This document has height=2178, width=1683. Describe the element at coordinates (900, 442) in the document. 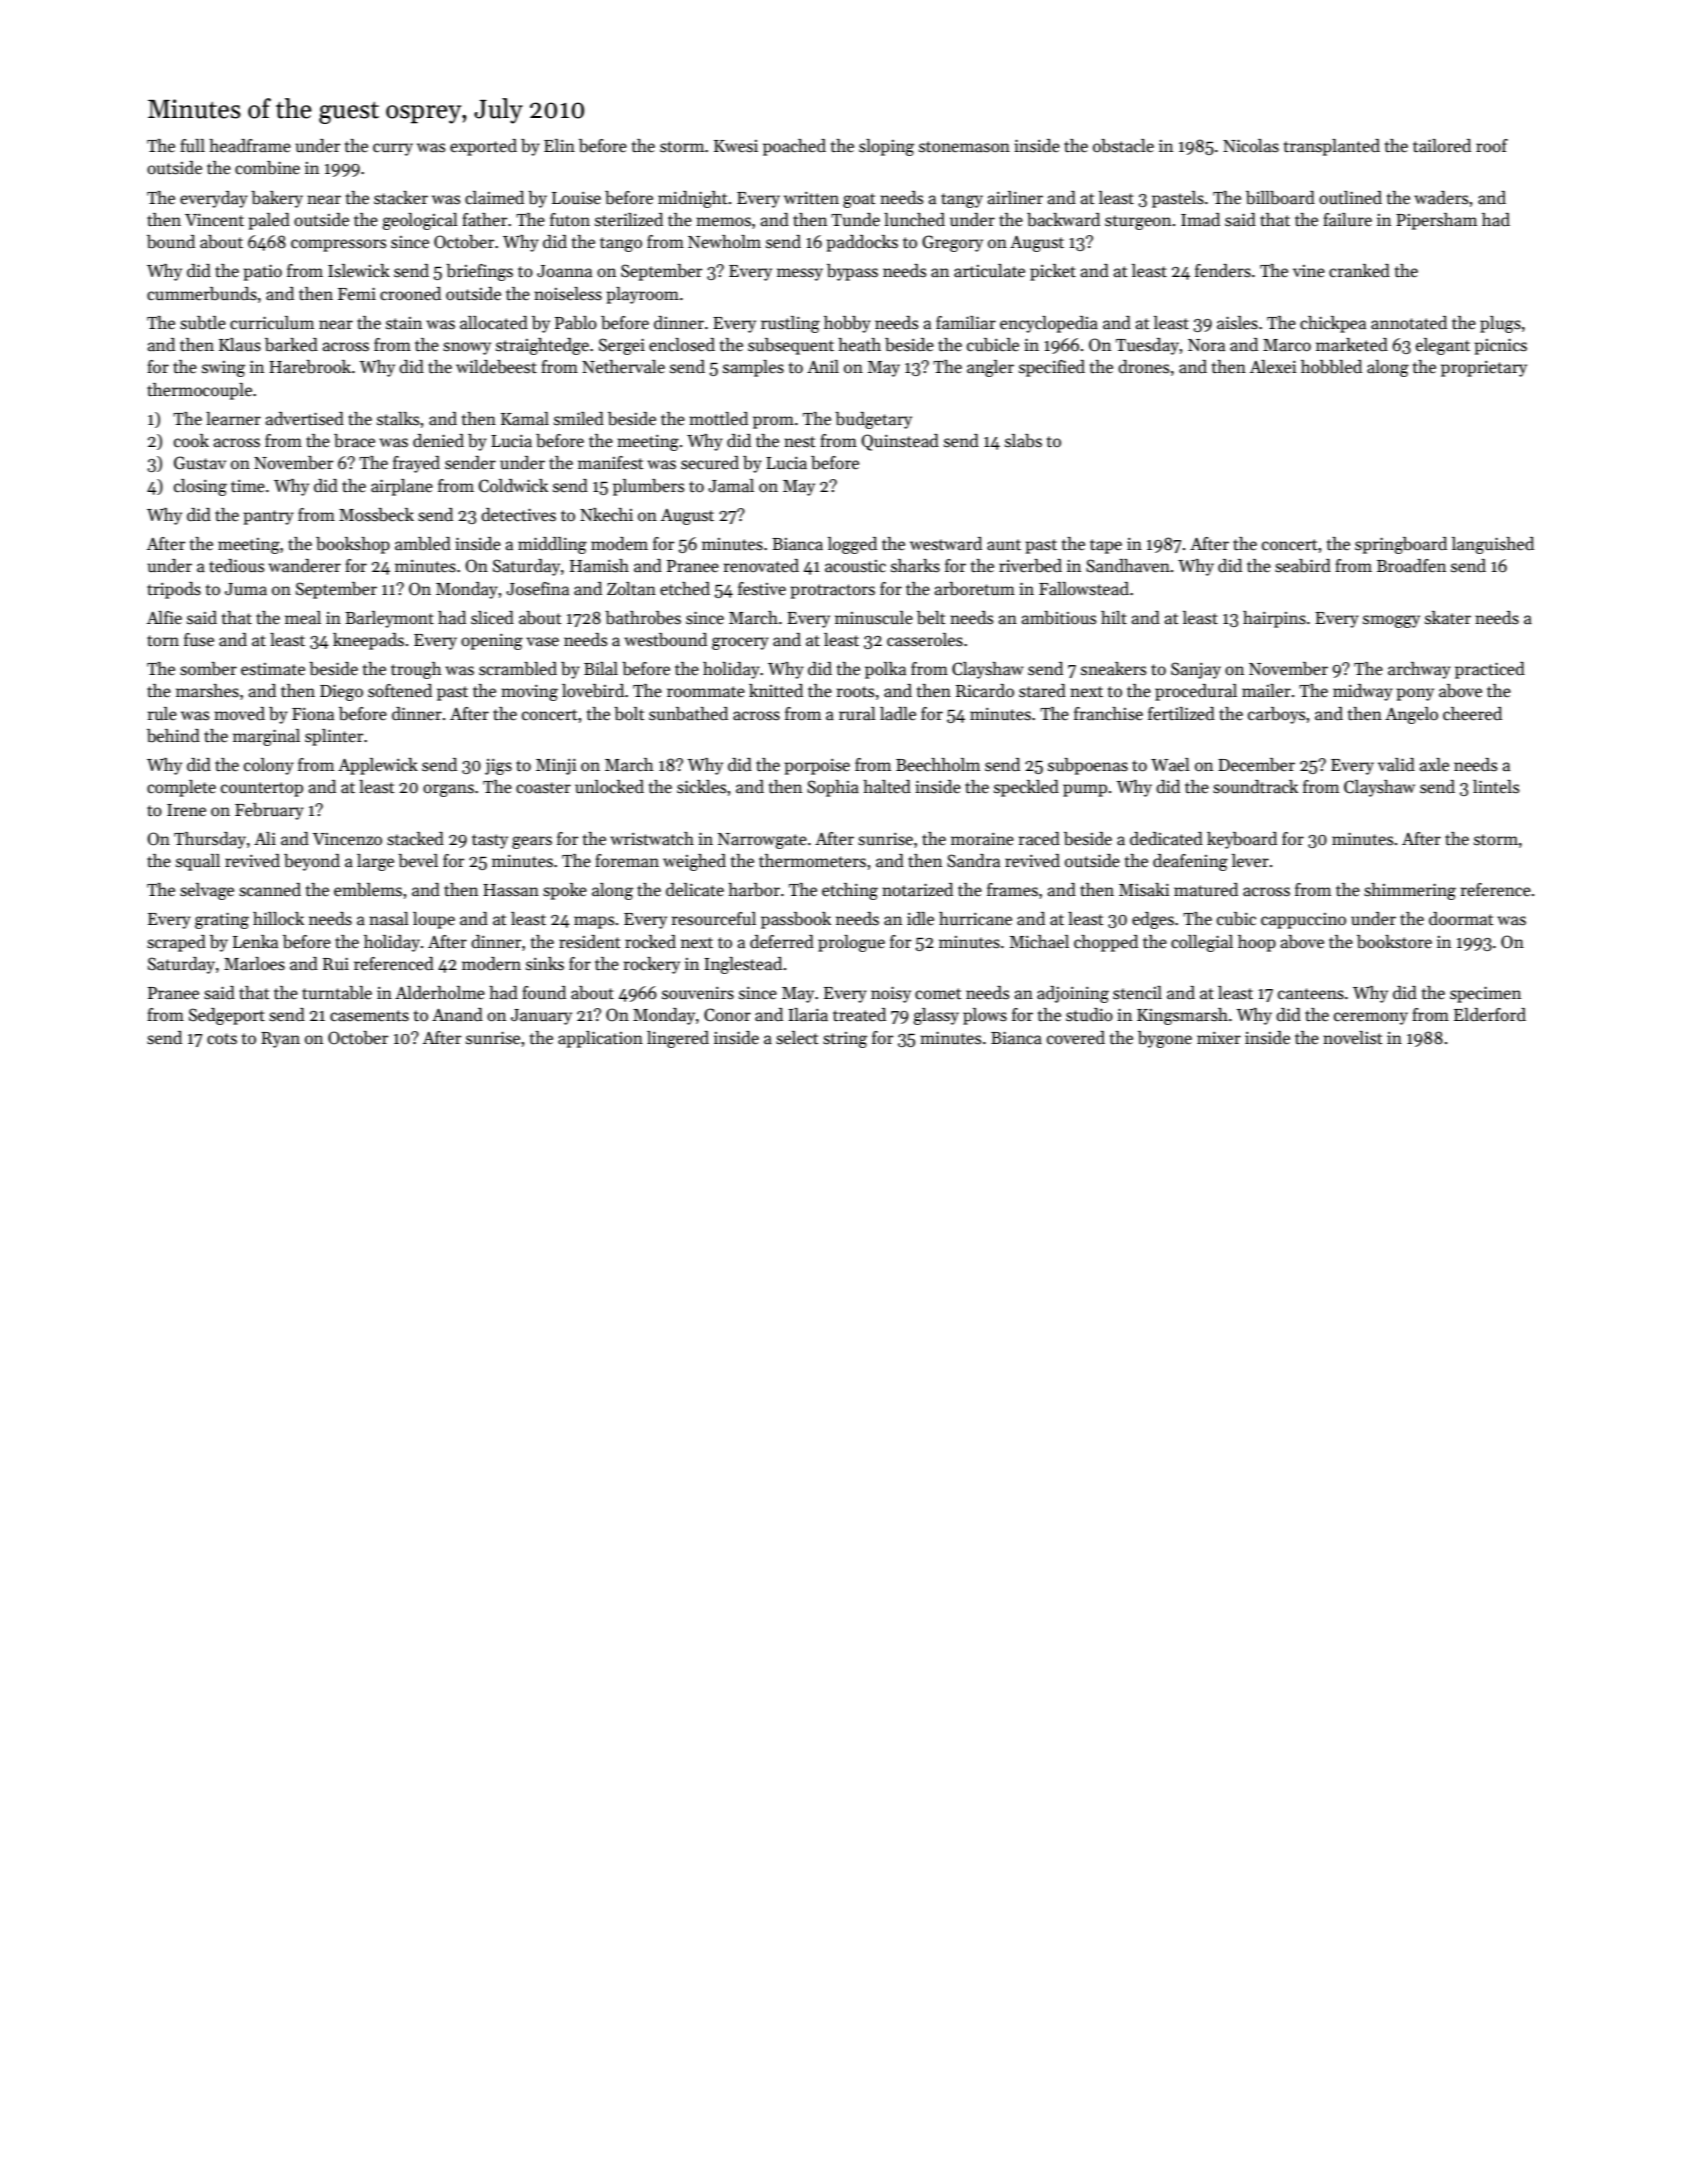

I see `Quinstead` at that location.
